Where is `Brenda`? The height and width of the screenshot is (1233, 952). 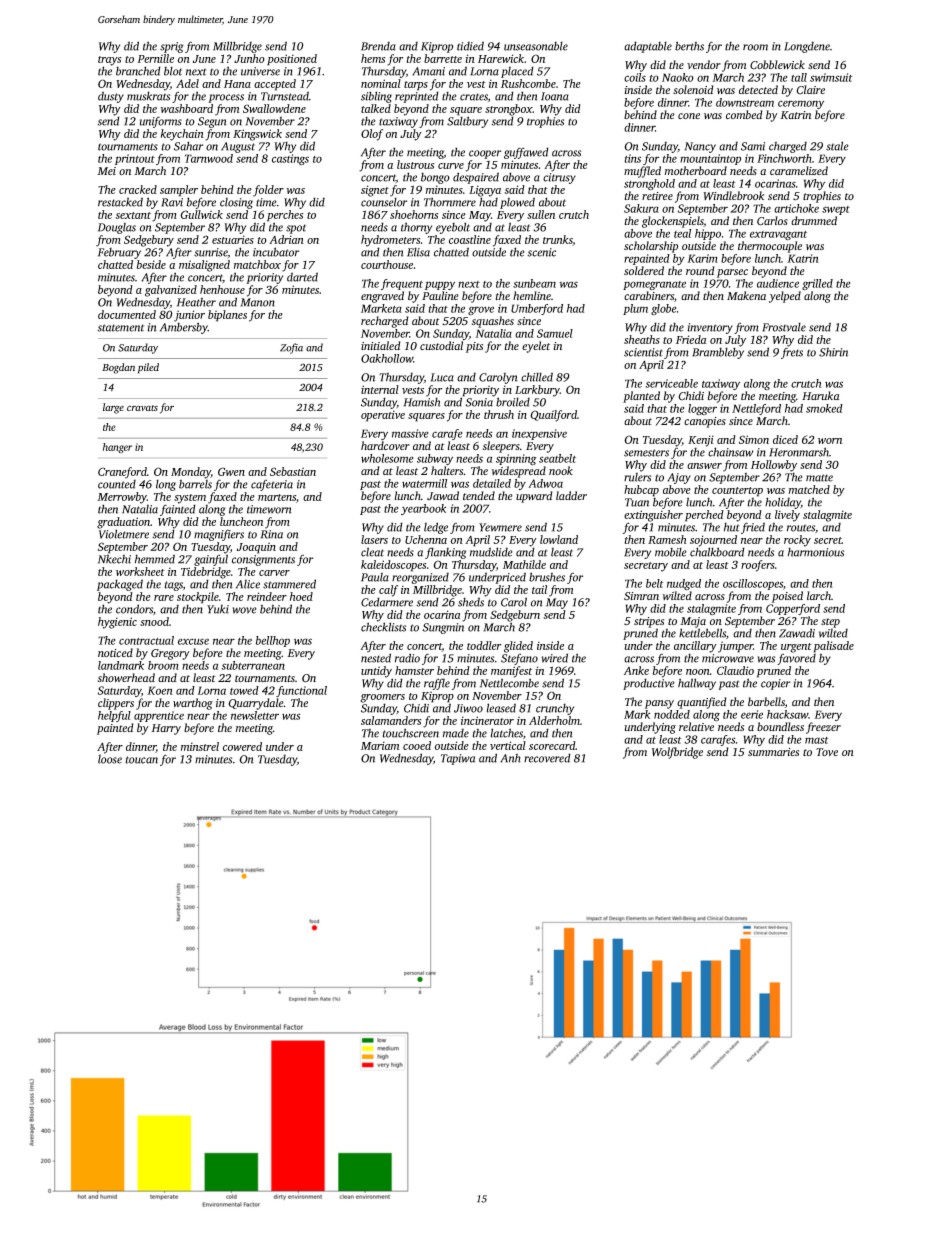
Brenda is located at coordinates (378, 46).
